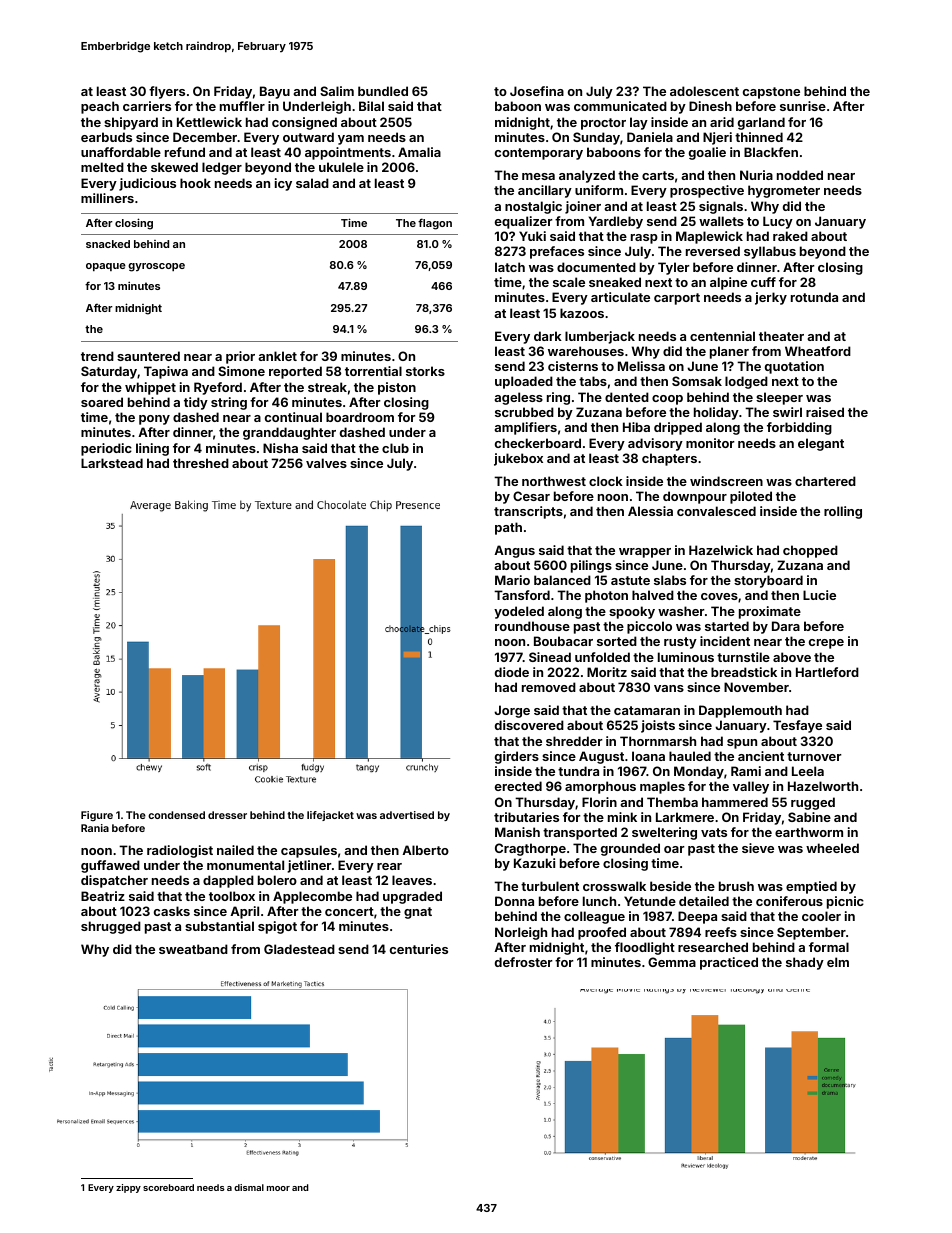  What do you see at coordinates (721, 221) in the page?
I see `wallets` at bounding box center [721, 221].
